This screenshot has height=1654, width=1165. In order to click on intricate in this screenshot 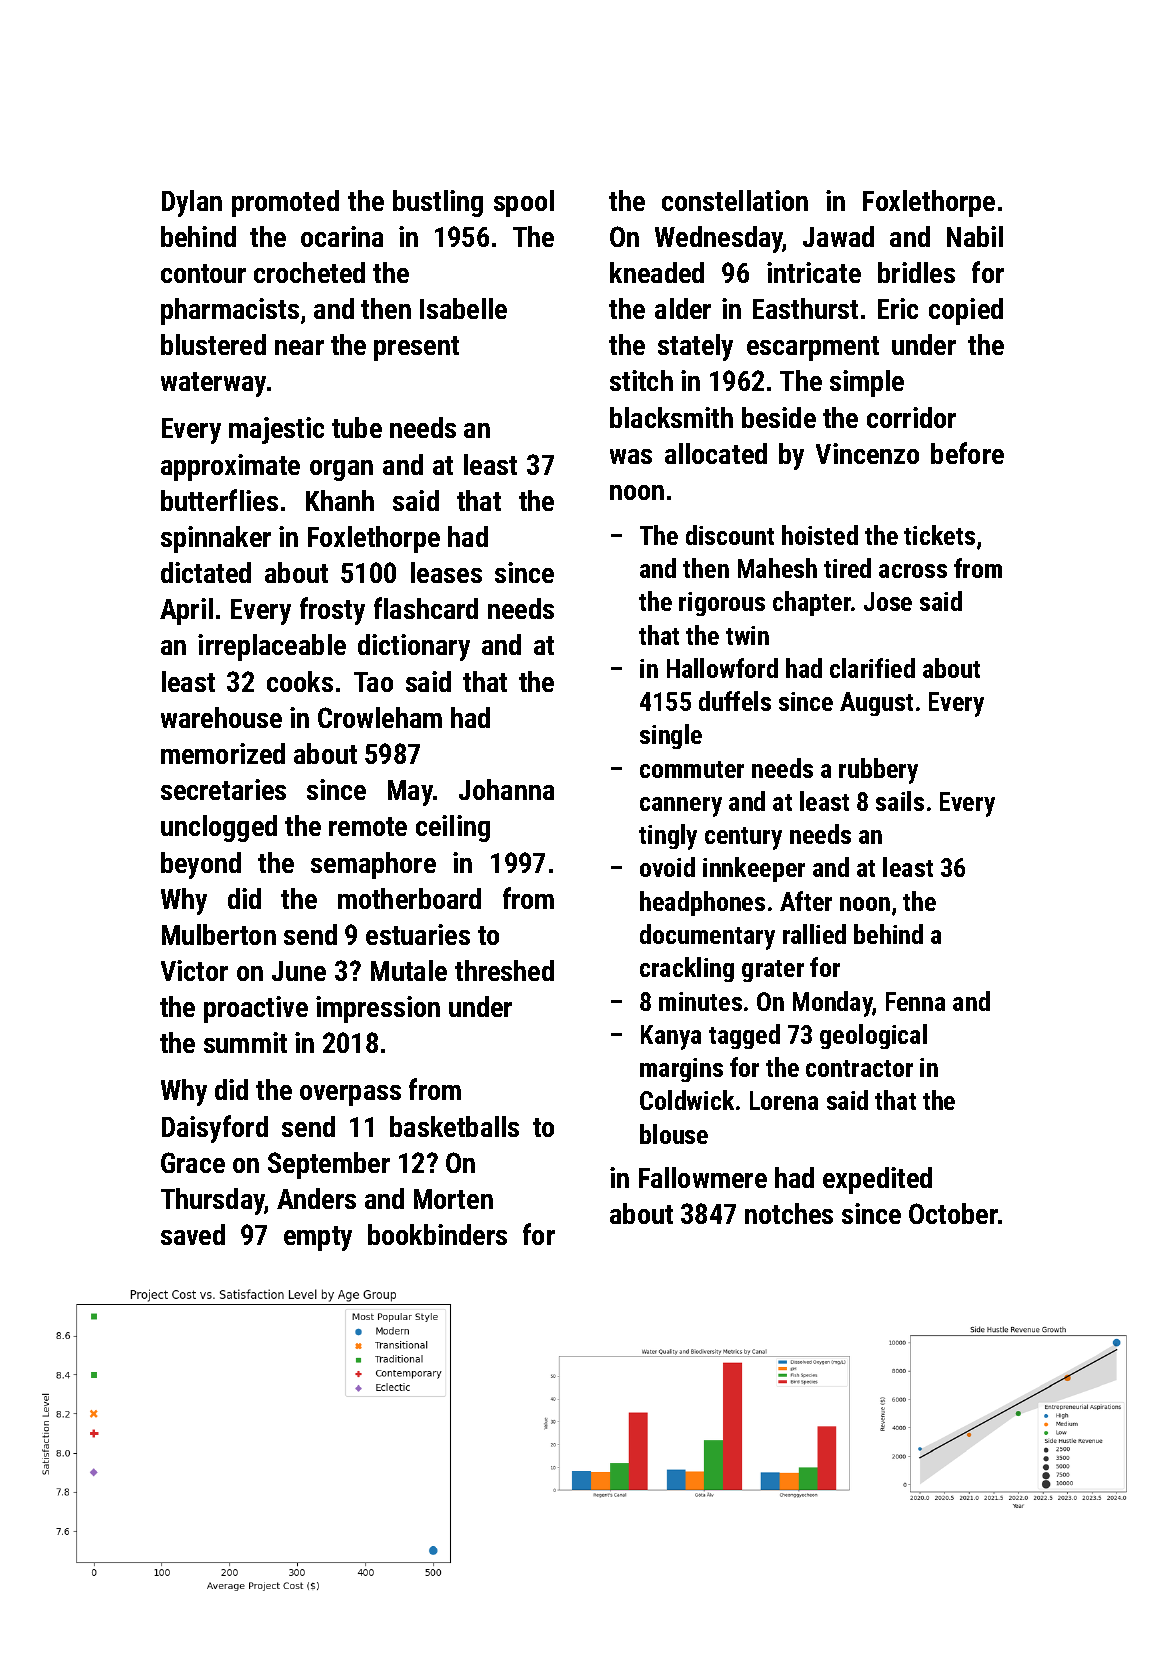, I will do `click(814, 272)`.
